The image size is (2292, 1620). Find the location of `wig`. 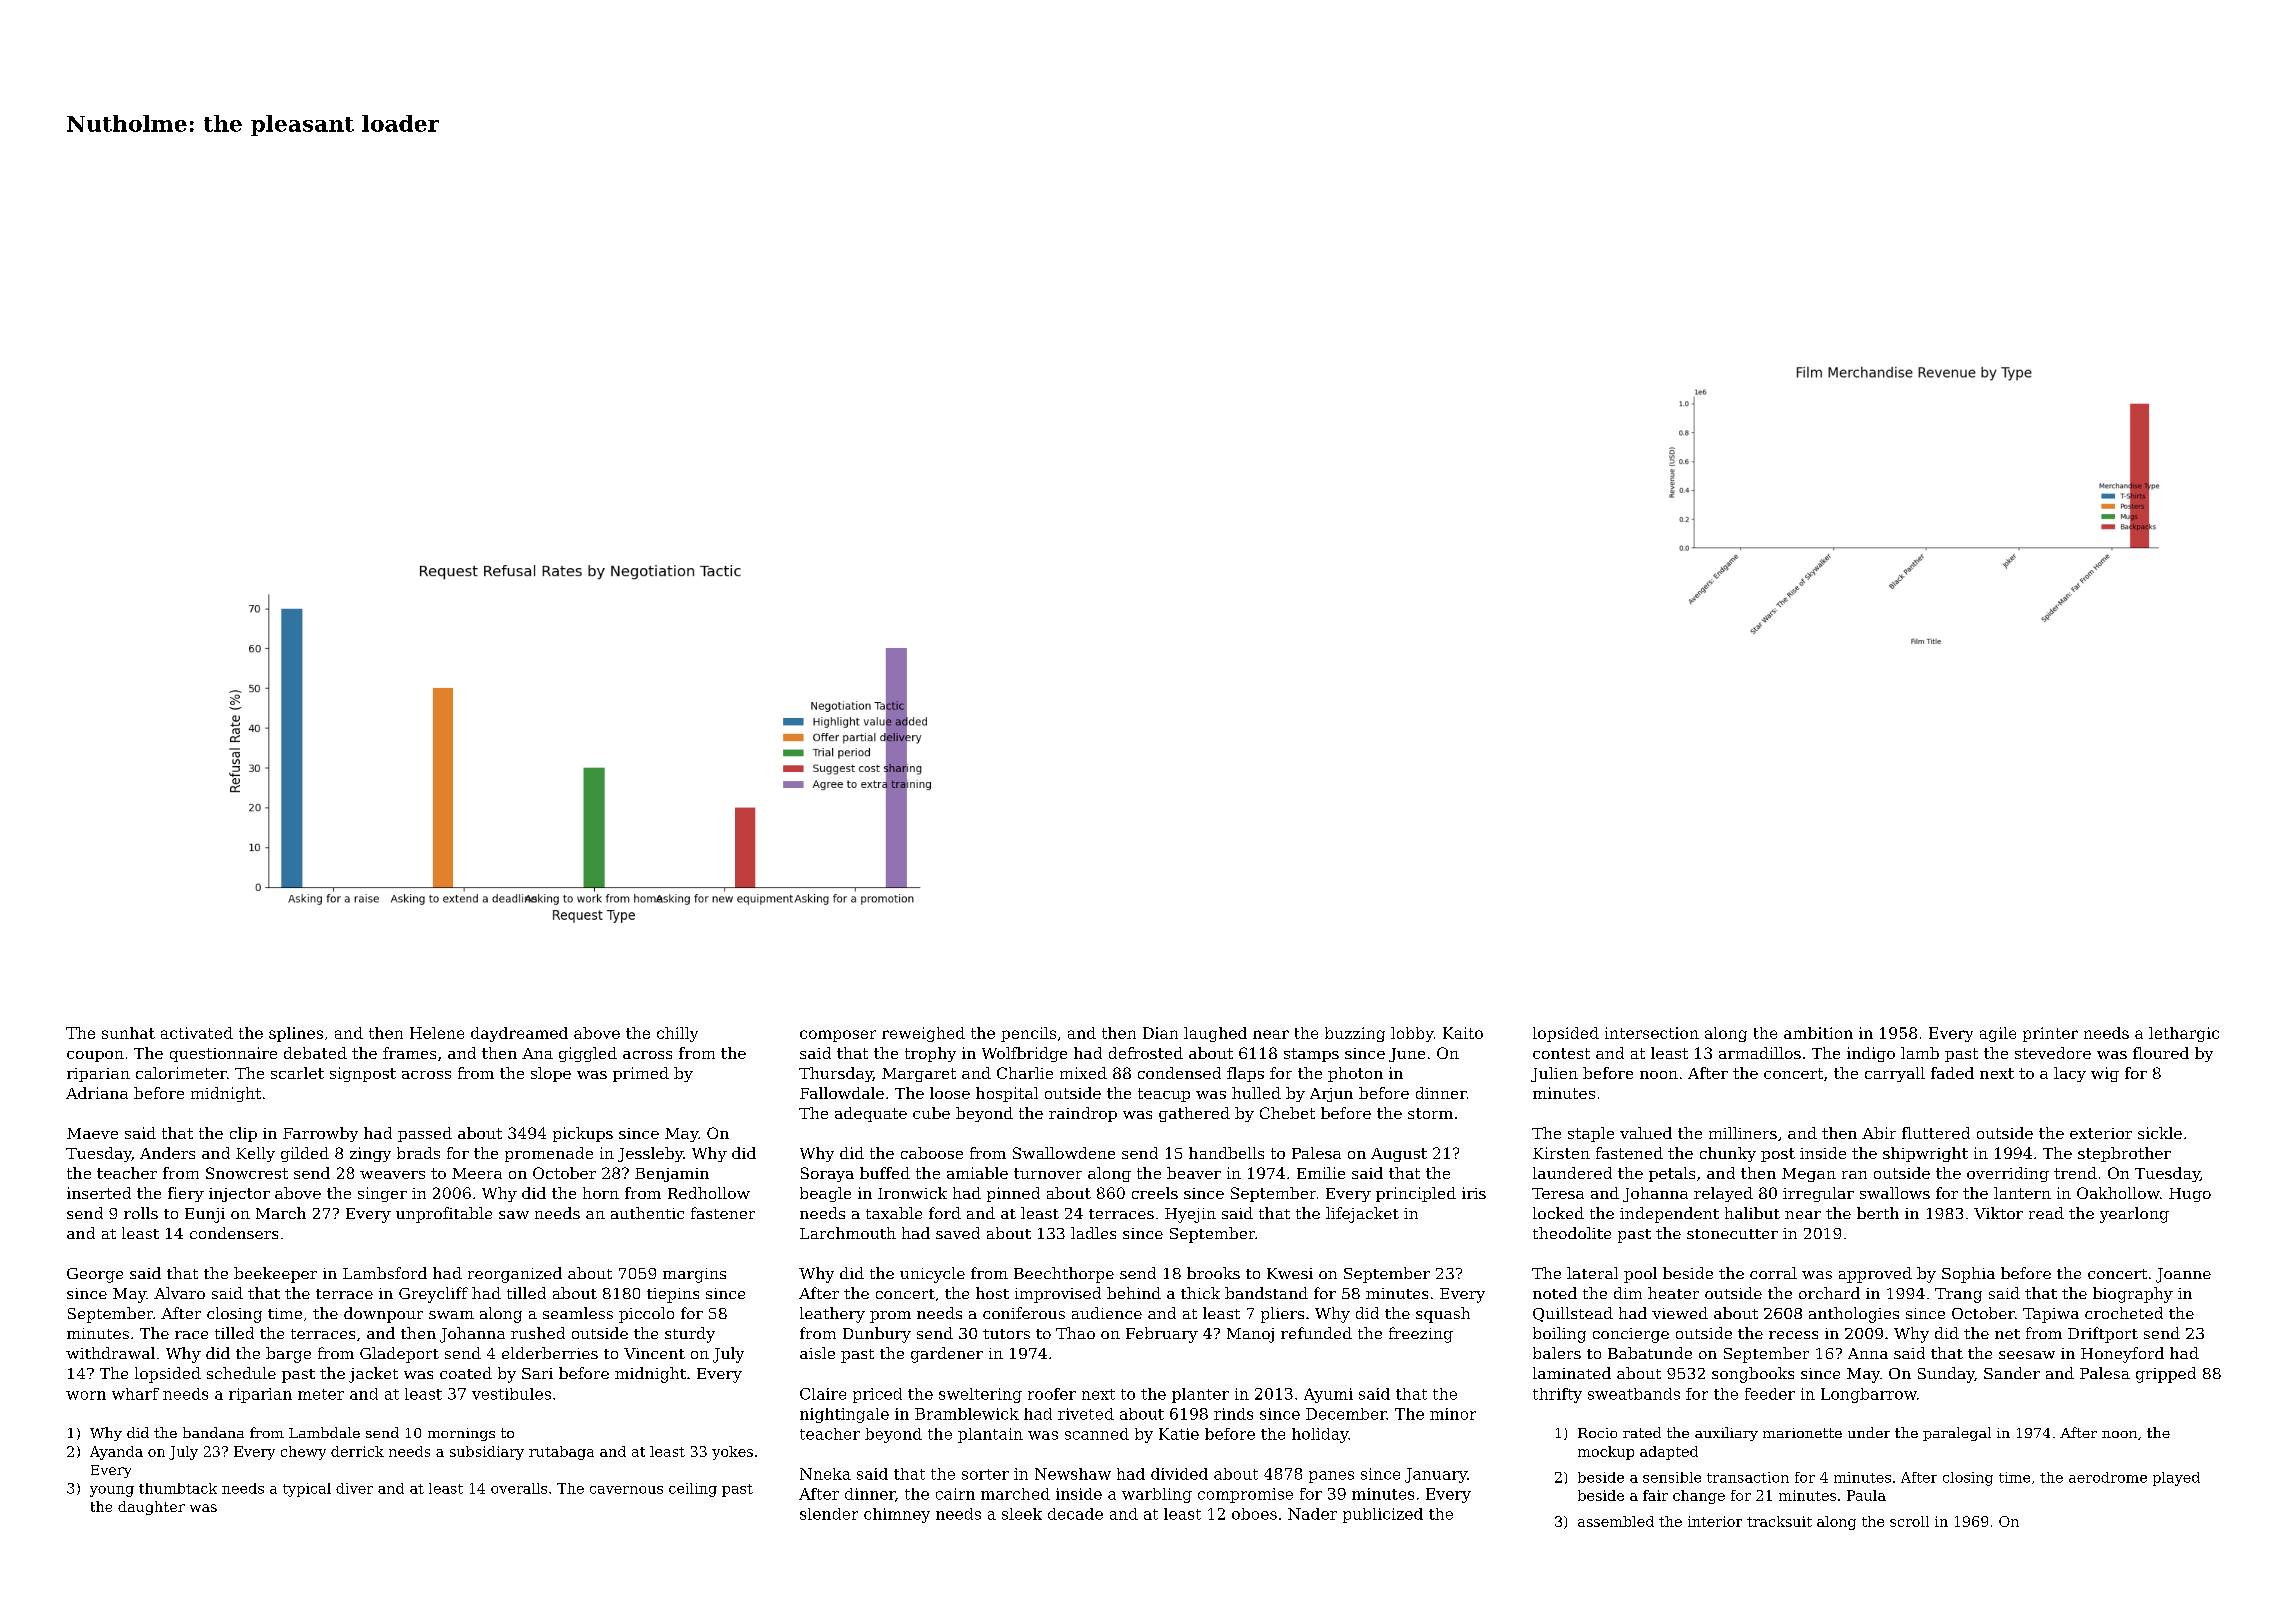

wig is located at coordinates (2105, 1074).
